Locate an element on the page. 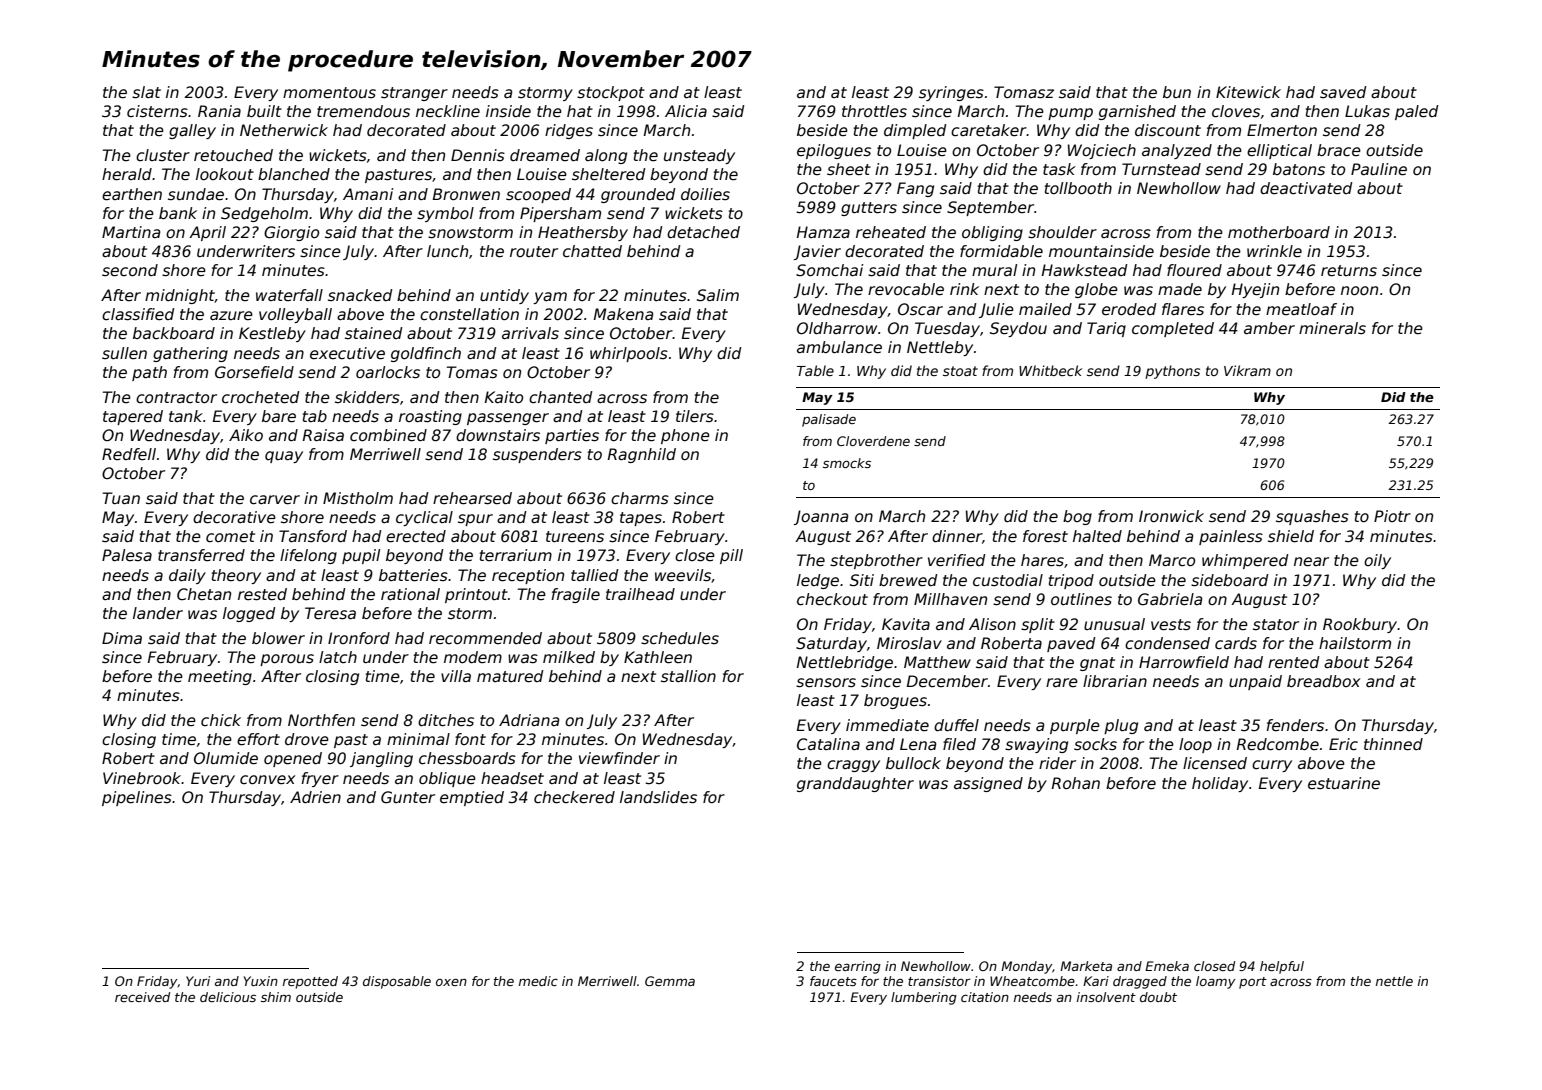 The width and height of the page is (1542, 1090). Rohan is located at coordinates (1076, 783).
